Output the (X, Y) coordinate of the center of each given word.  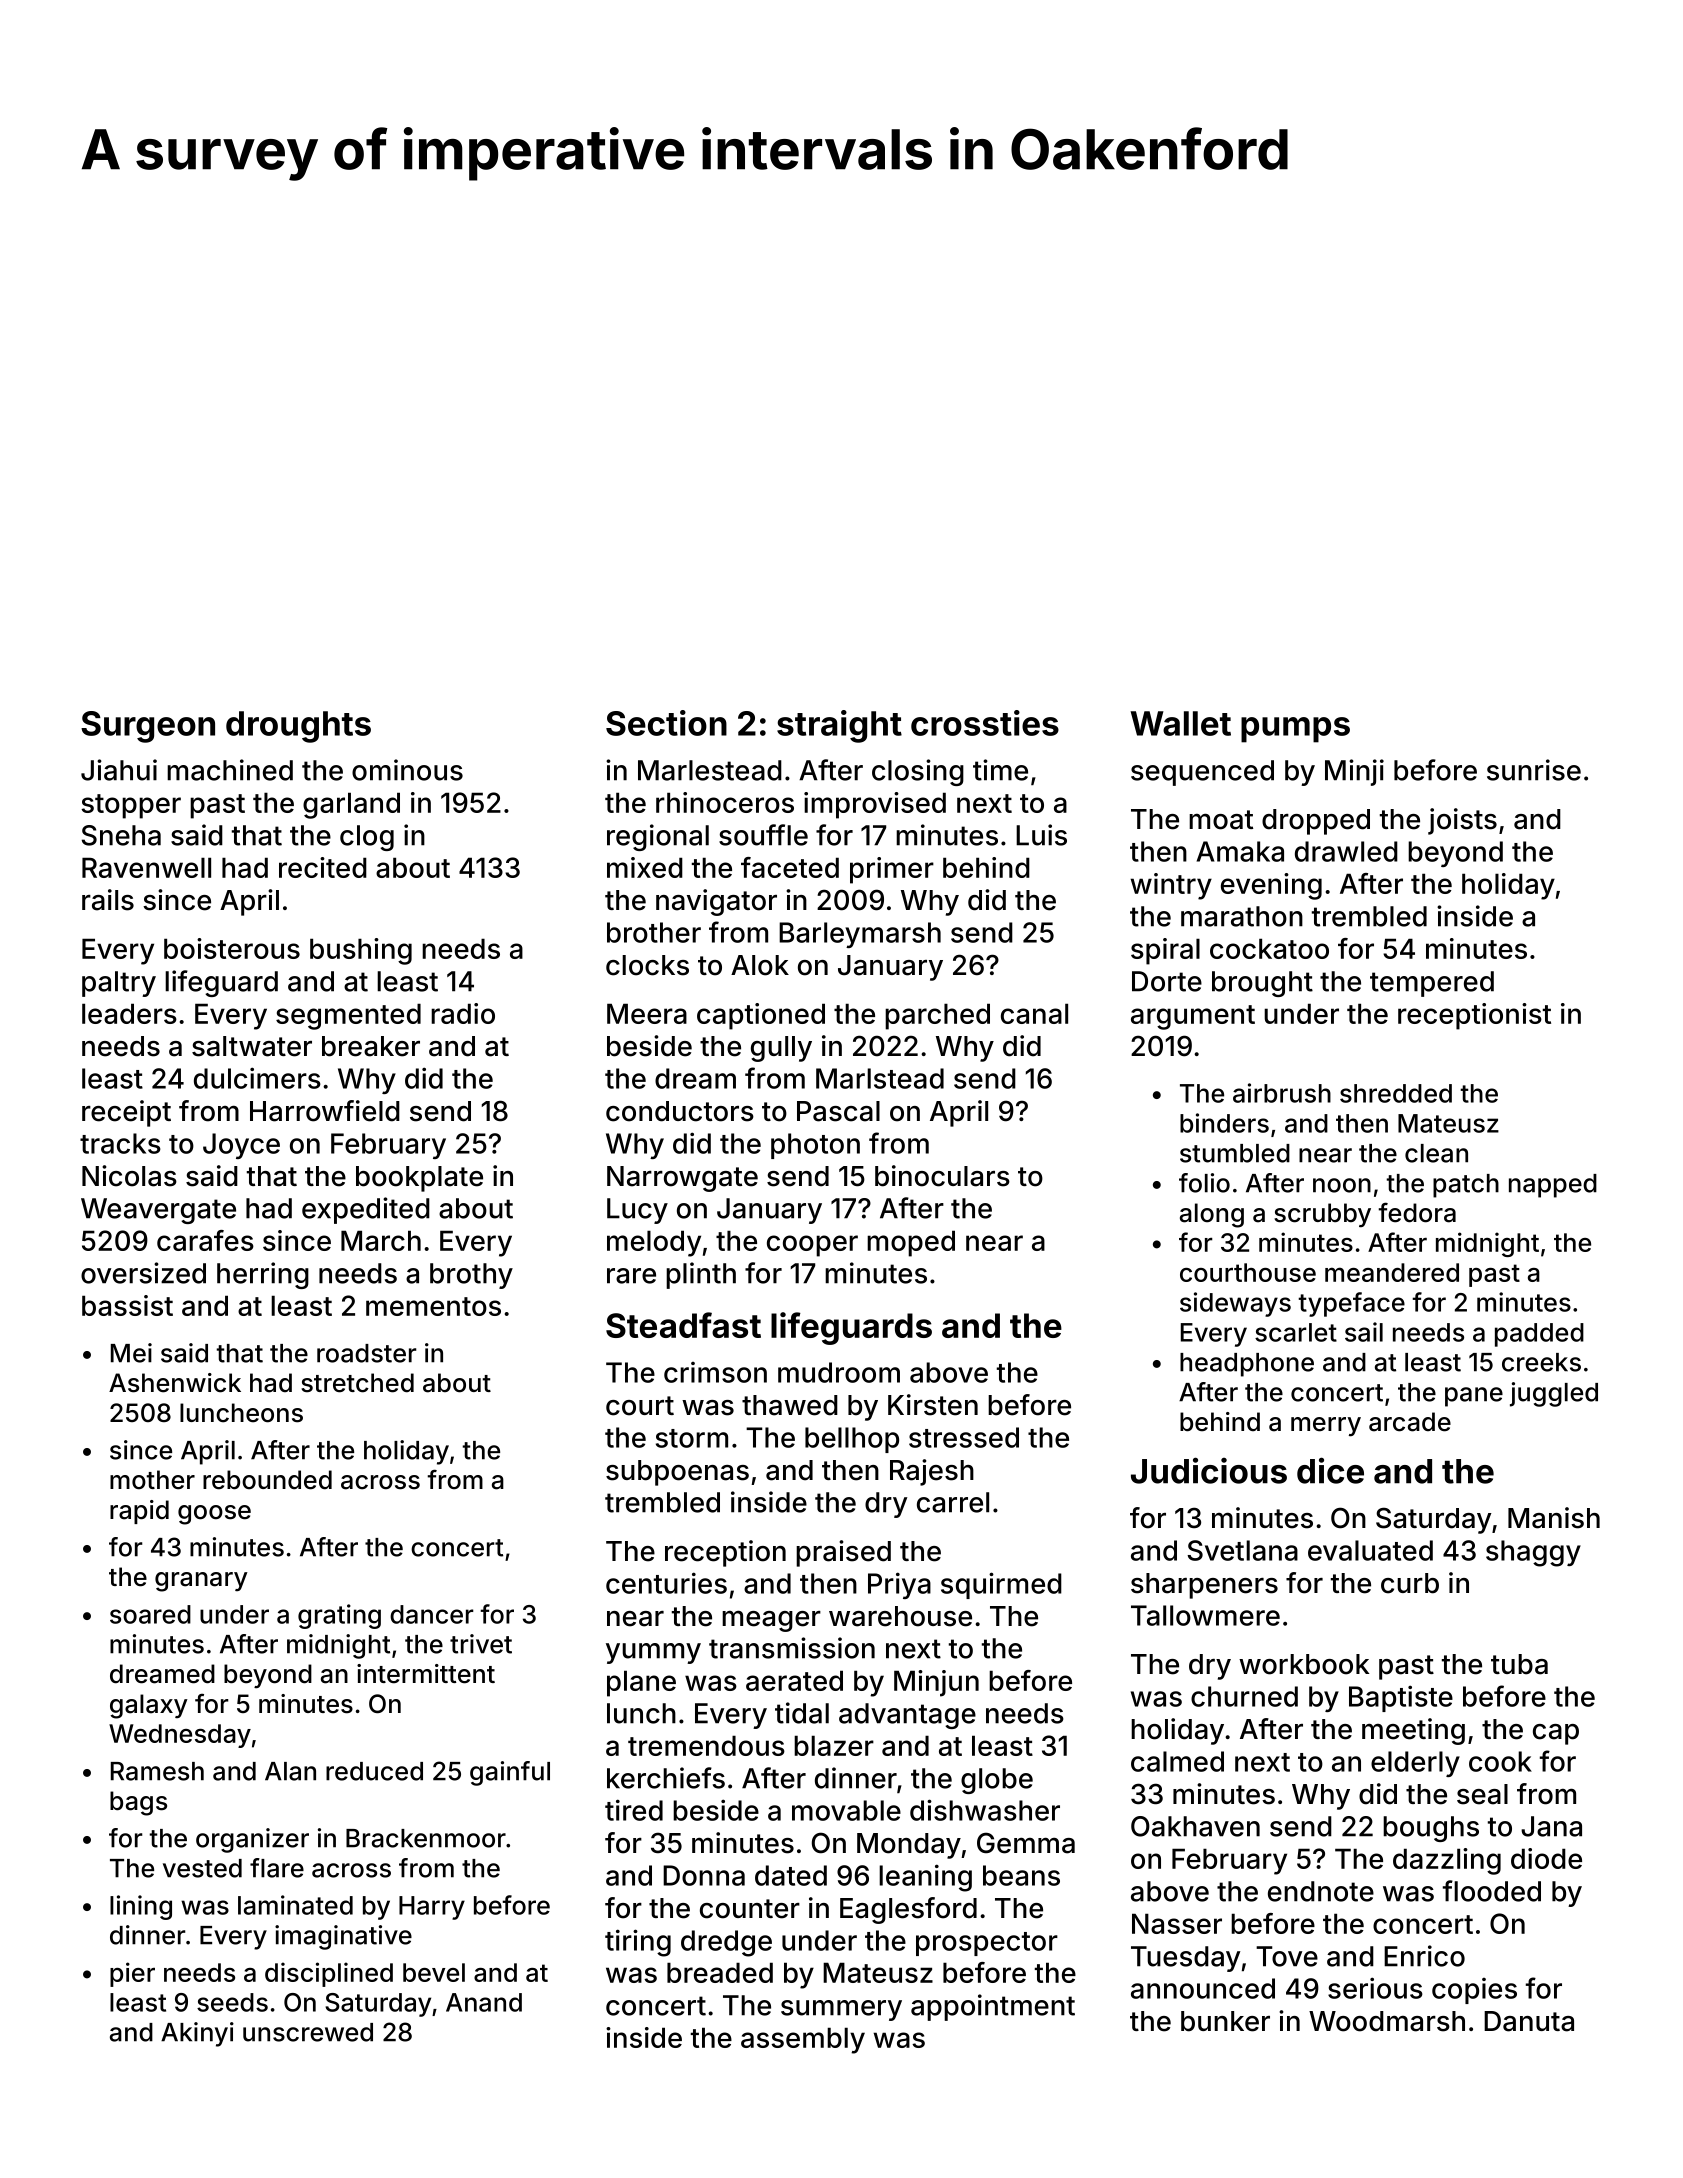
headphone (1247, 1365)
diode (1546, 1858)
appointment (993, 2007)
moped (911, 1243)
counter (750, 1909)
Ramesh (157, 1771)
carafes (205, 1240)
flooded (1492, 1891)
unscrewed (308, 2032)
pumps (1295, 730)
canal (1034, 1013)
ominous (407, 770)
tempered (1432, 984)
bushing (361, 951)
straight (839, 726)
